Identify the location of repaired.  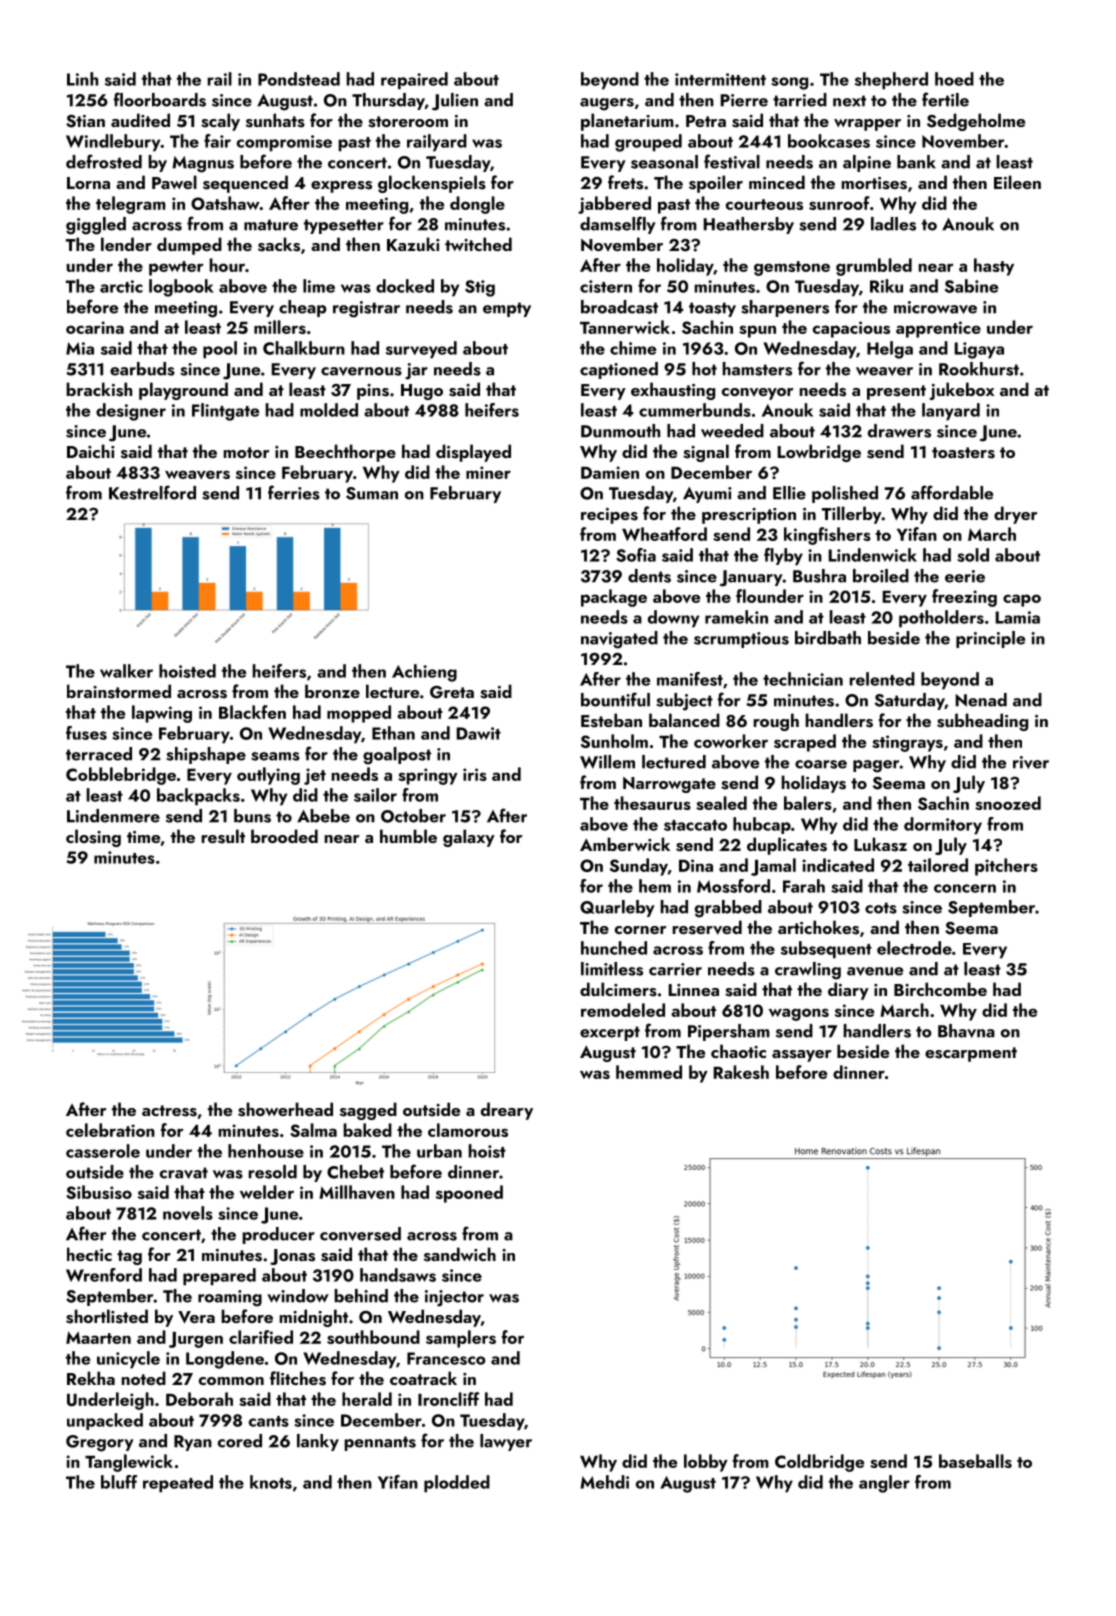
(414, 81).
